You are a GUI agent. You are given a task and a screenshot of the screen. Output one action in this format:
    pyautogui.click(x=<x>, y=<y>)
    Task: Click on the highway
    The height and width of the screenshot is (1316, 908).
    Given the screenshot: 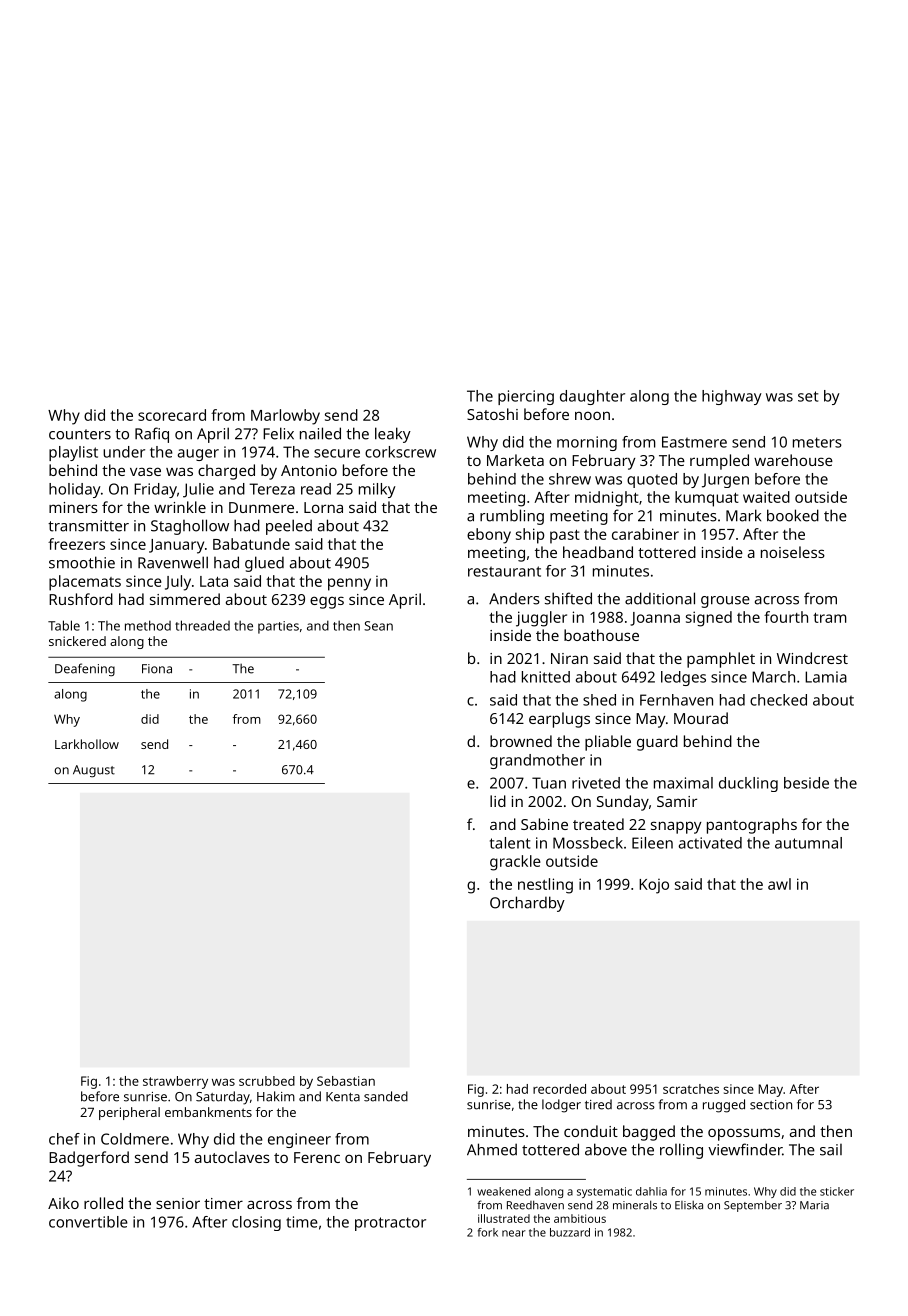 What is the action you would take?
    pyautogui.click(x=732, y=397)
